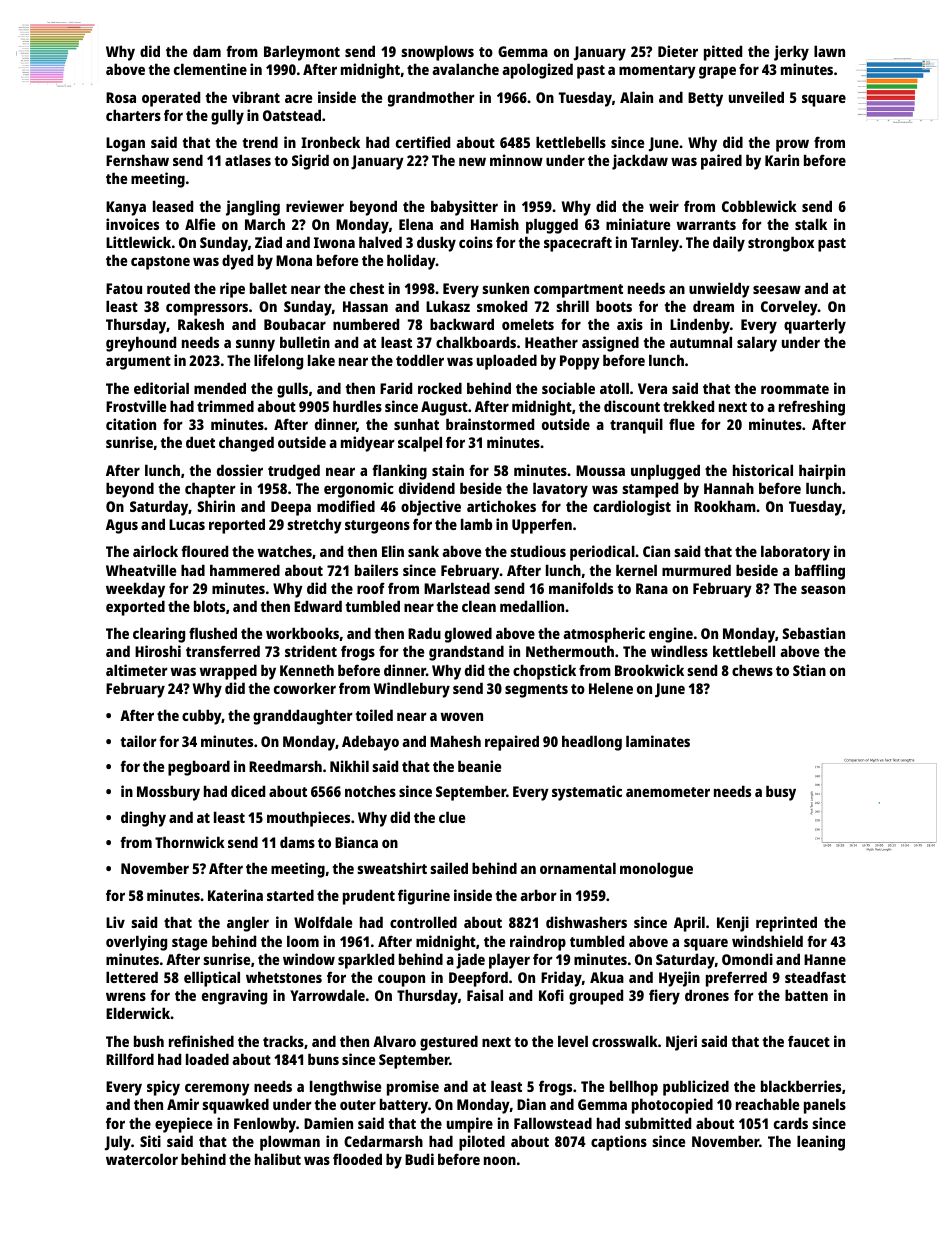 This screenshot has height=1233, width=952. I want to click on chews, so click(752, 670).
